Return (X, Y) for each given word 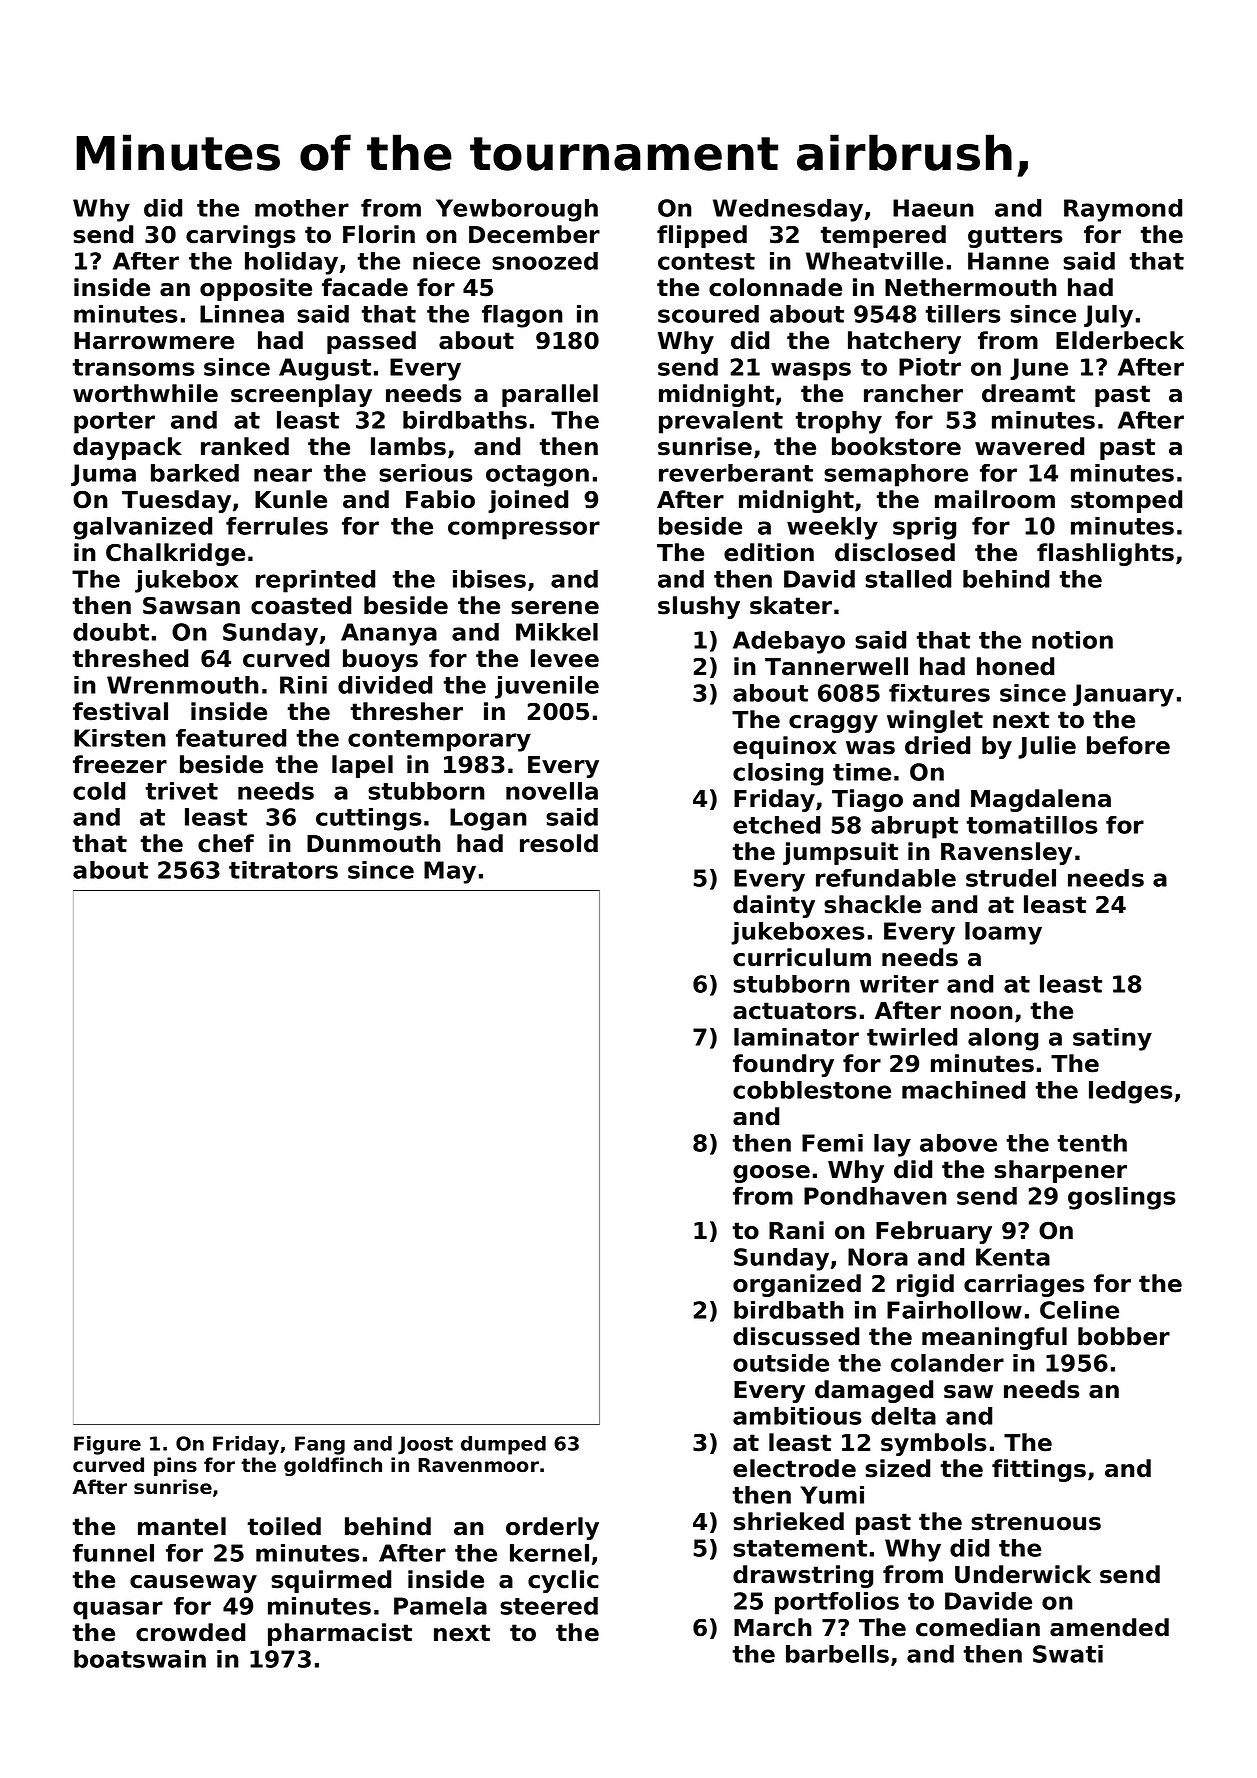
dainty (774, 906)
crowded (190, 1632)
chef (226, 843)
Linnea (242, 314)
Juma (103, 475)
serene (555, 608)
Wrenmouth (183, 685)
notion (1072, 640)
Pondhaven (875, 1196)
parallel (550, 395)
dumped (503, 1445)
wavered (1029, 446)
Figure (107, 1445)
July (1108, 316)
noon (982, 1013)
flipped (702, 236)
